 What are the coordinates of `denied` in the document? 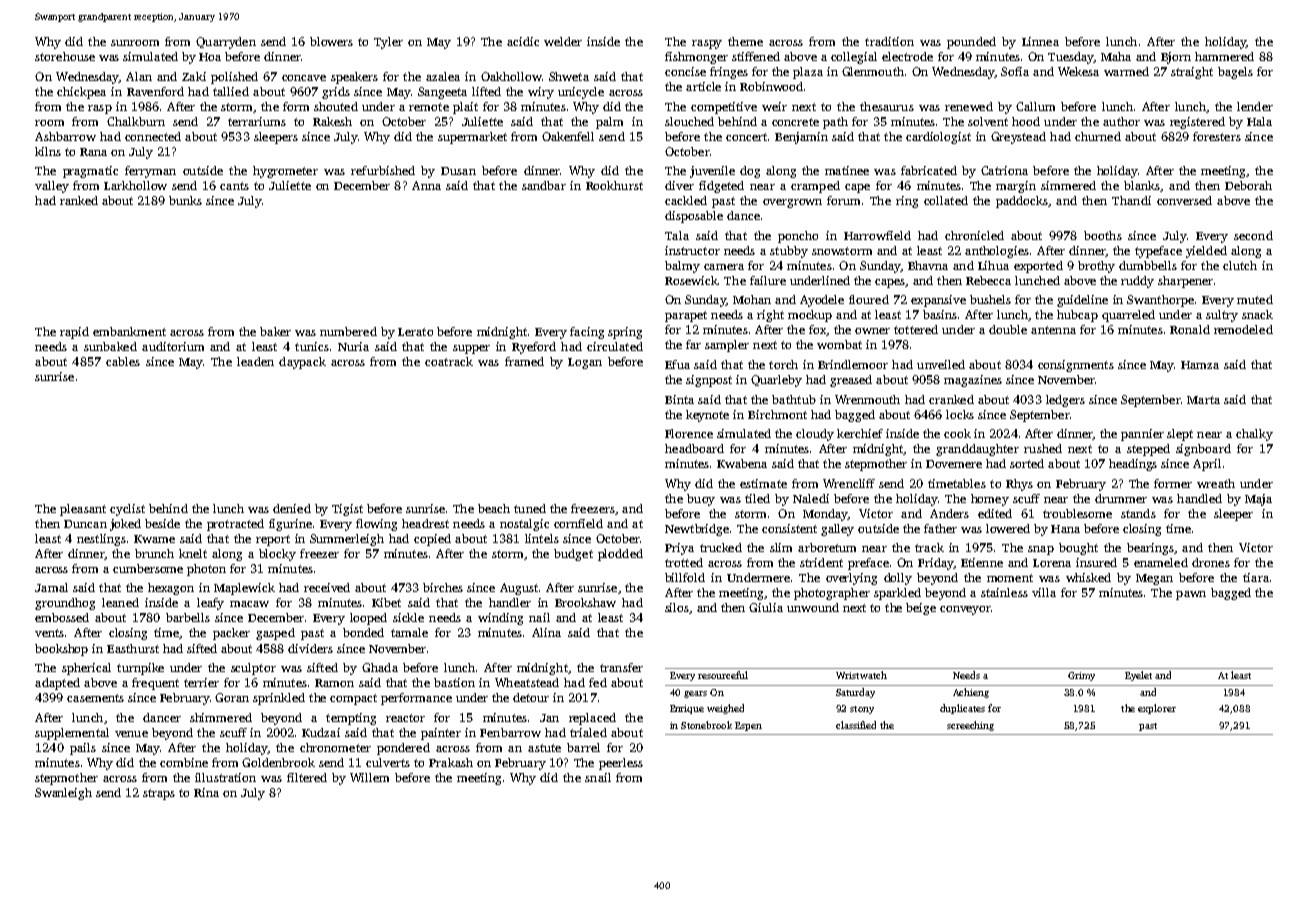 It's located at (292, 508).
